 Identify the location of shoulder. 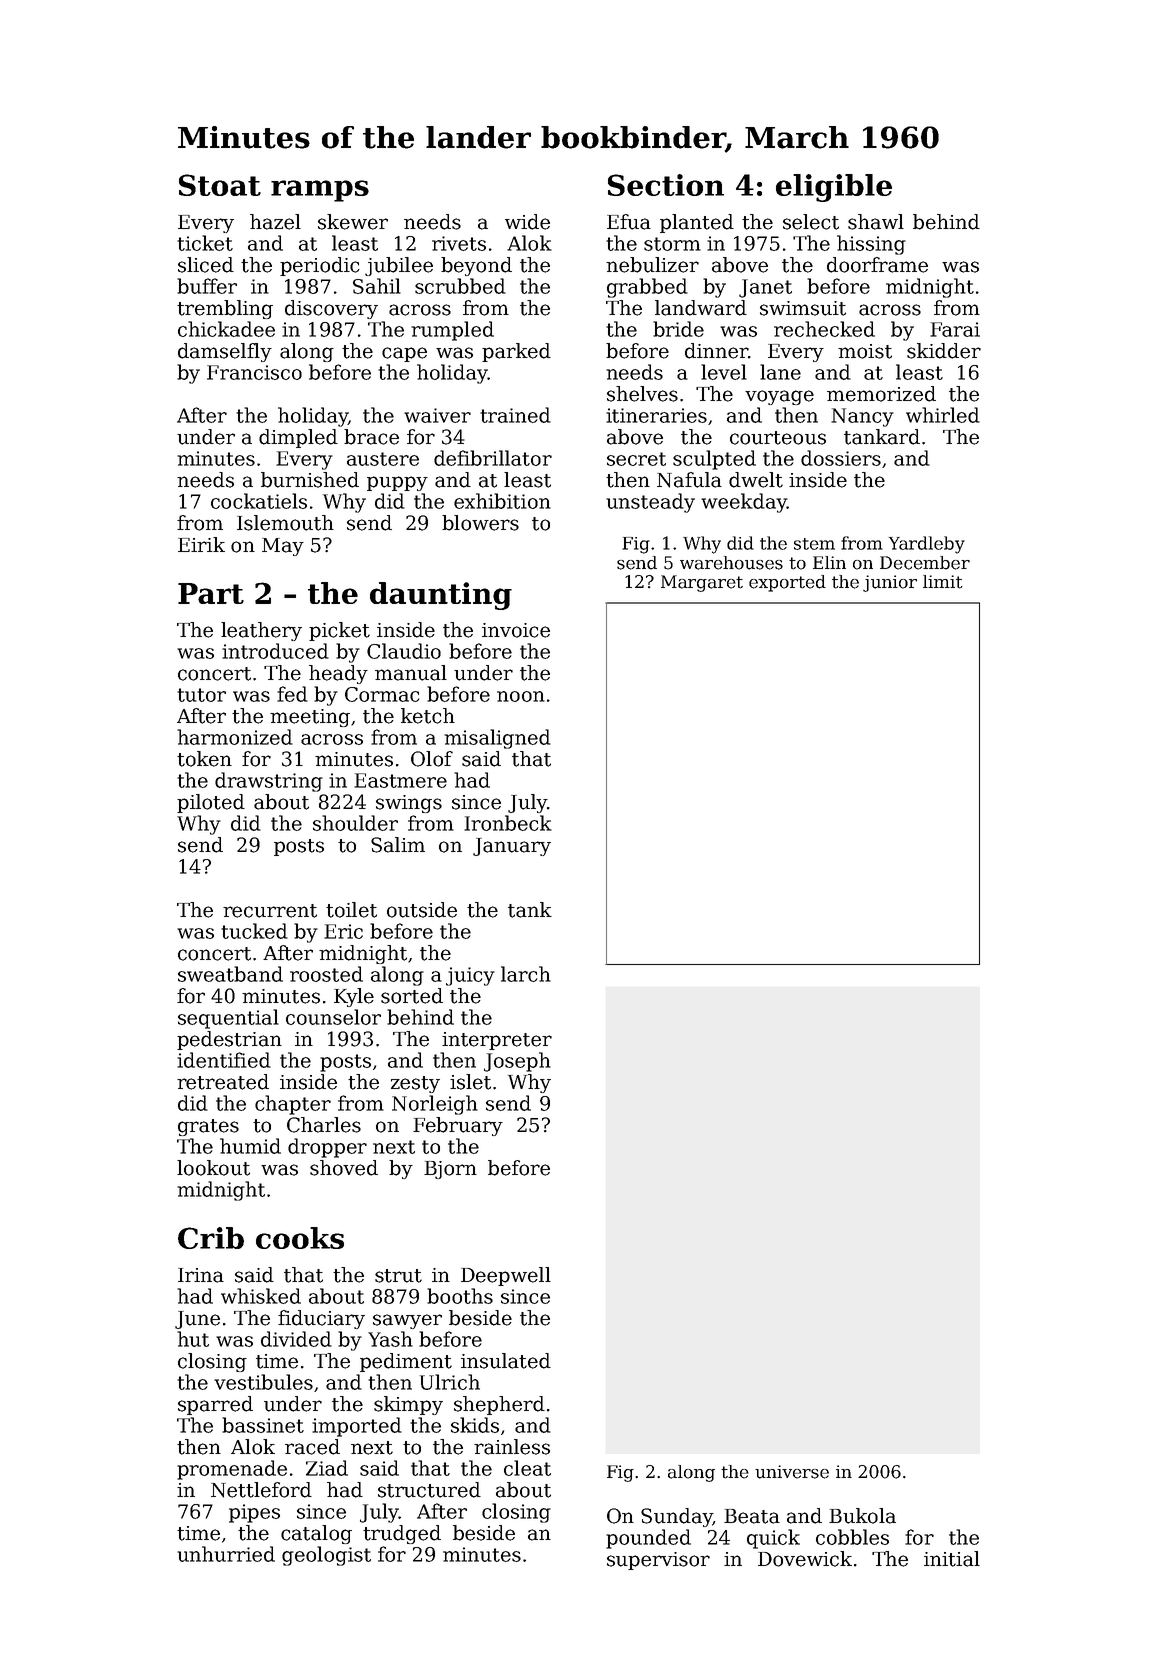
(355, 823).
